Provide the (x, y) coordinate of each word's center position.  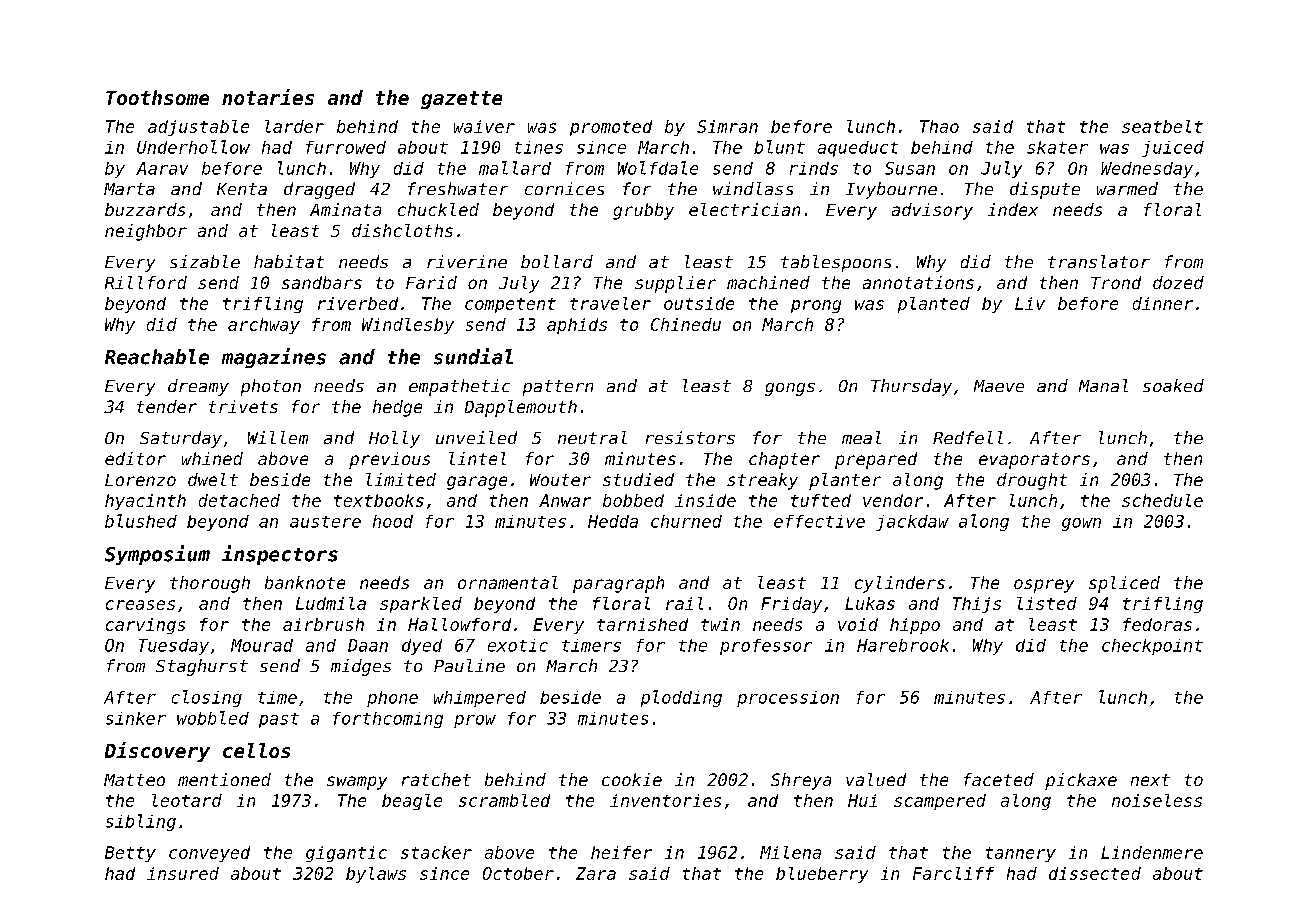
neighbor (146, 232)
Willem (278, 437)
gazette (461, 100)
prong (816, 306)
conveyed (209, 854)
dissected (1095, 873)
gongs (790, 389)
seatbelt (1162, 126)
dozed (1178, 282)
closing (207, 698)
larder (294, 126)
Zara (596, 873)
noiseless (1157, 800)
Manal (1103, 385)
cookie (632, 779)
